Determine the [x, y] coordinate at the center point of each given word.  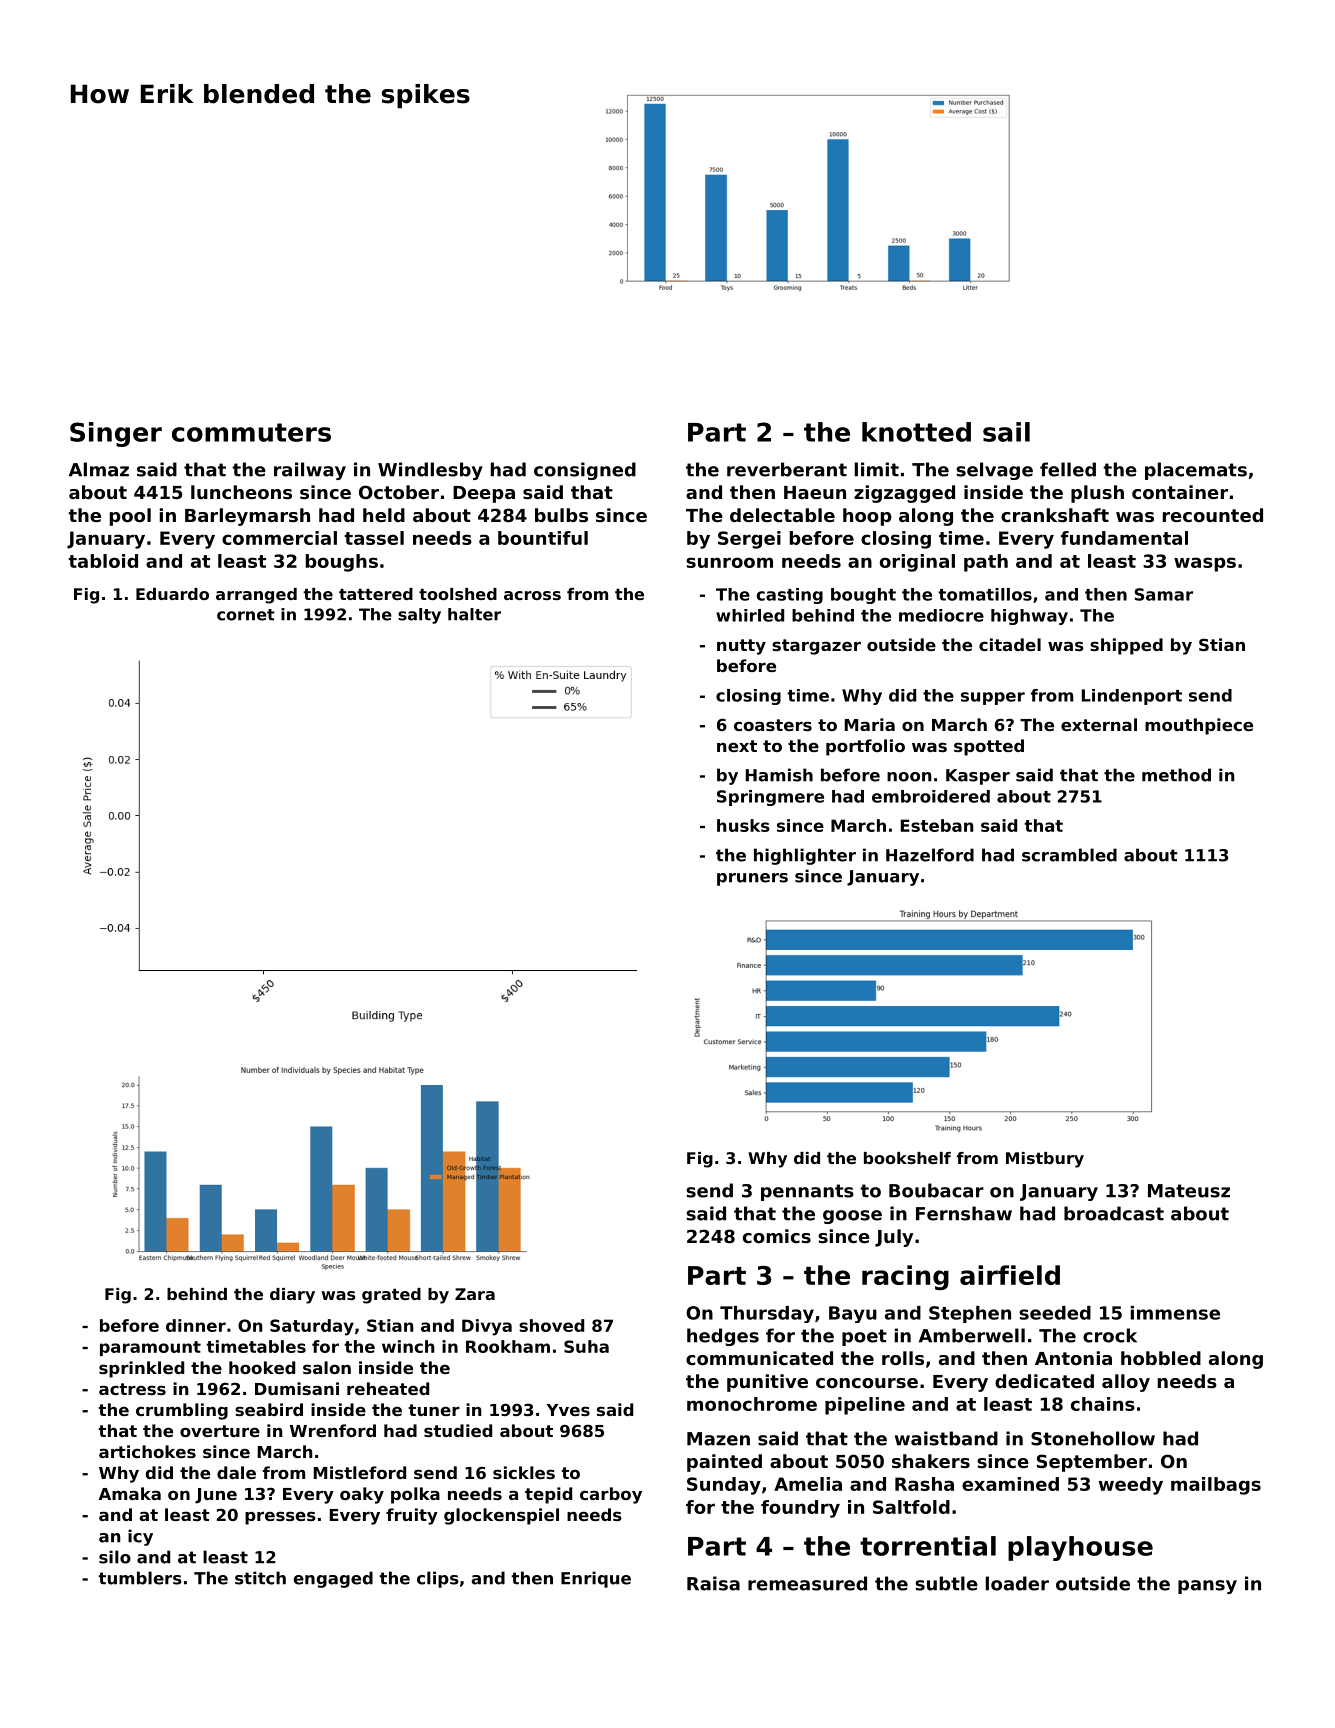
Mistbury [1045, 1160]
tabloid [103, 561]
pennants [807, 1192]
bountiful [543, 538]
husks [743, 825]
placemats [1196, 471]
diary [292, 1296]
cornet [246, 615]
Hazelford [930, 855]
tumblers [140, 1578]
